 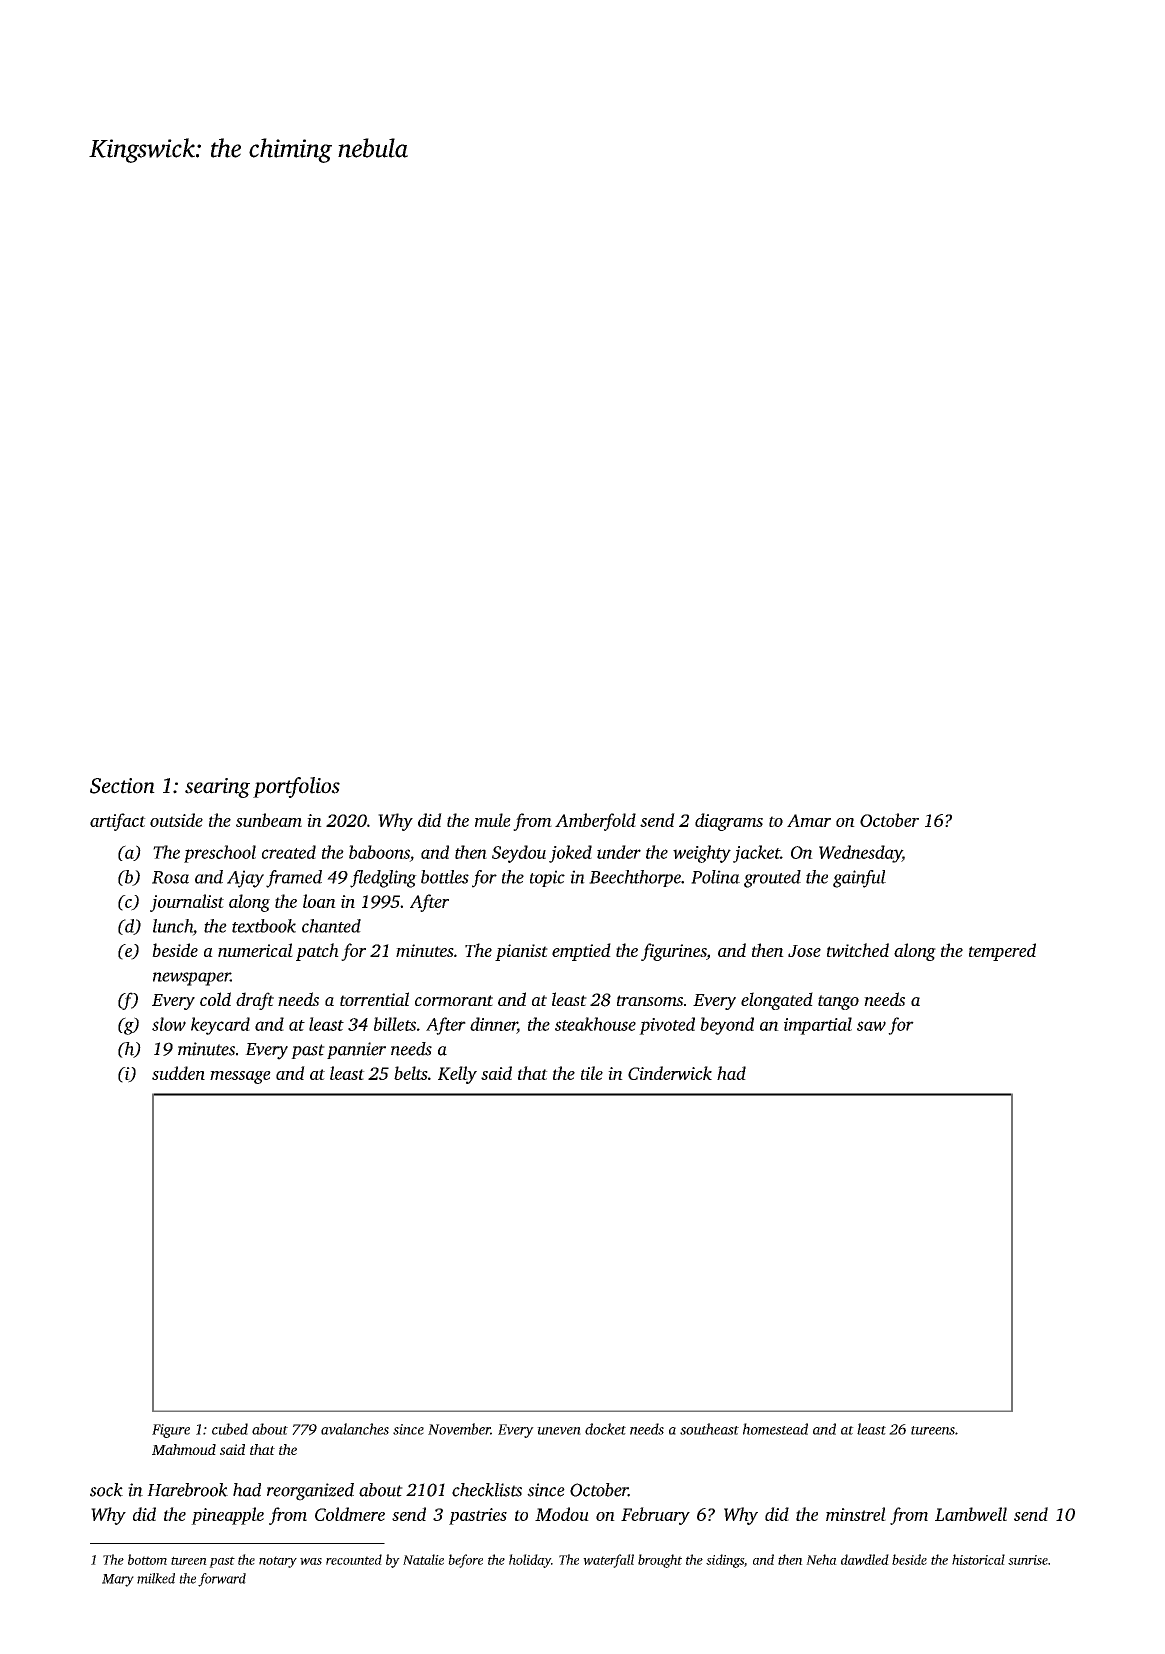 I want to click on Figure, so click(x=171, y=1431).
